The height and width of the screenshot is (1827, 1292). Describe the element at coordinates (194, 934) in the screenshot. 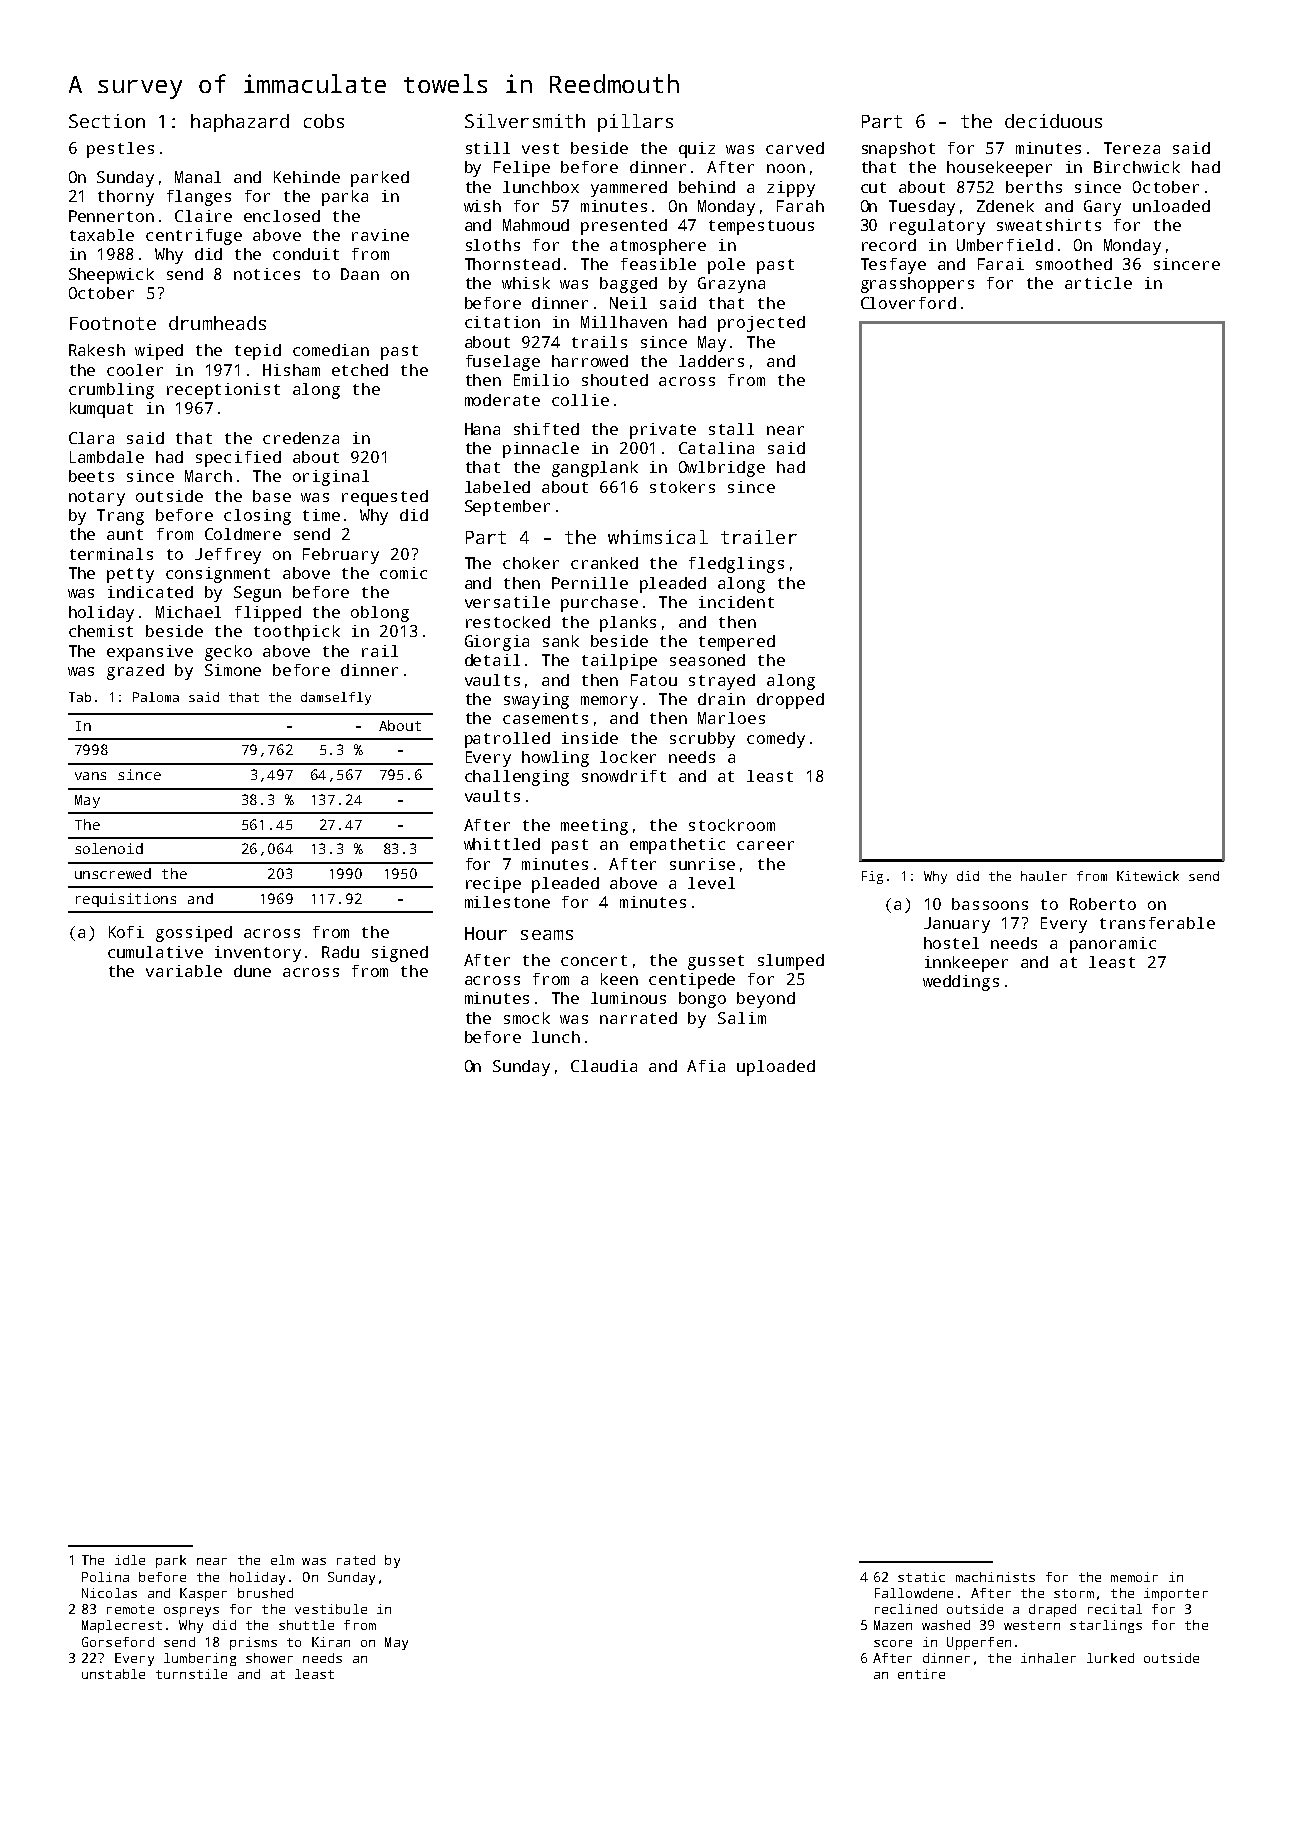

I see `gossiped` at that location.
